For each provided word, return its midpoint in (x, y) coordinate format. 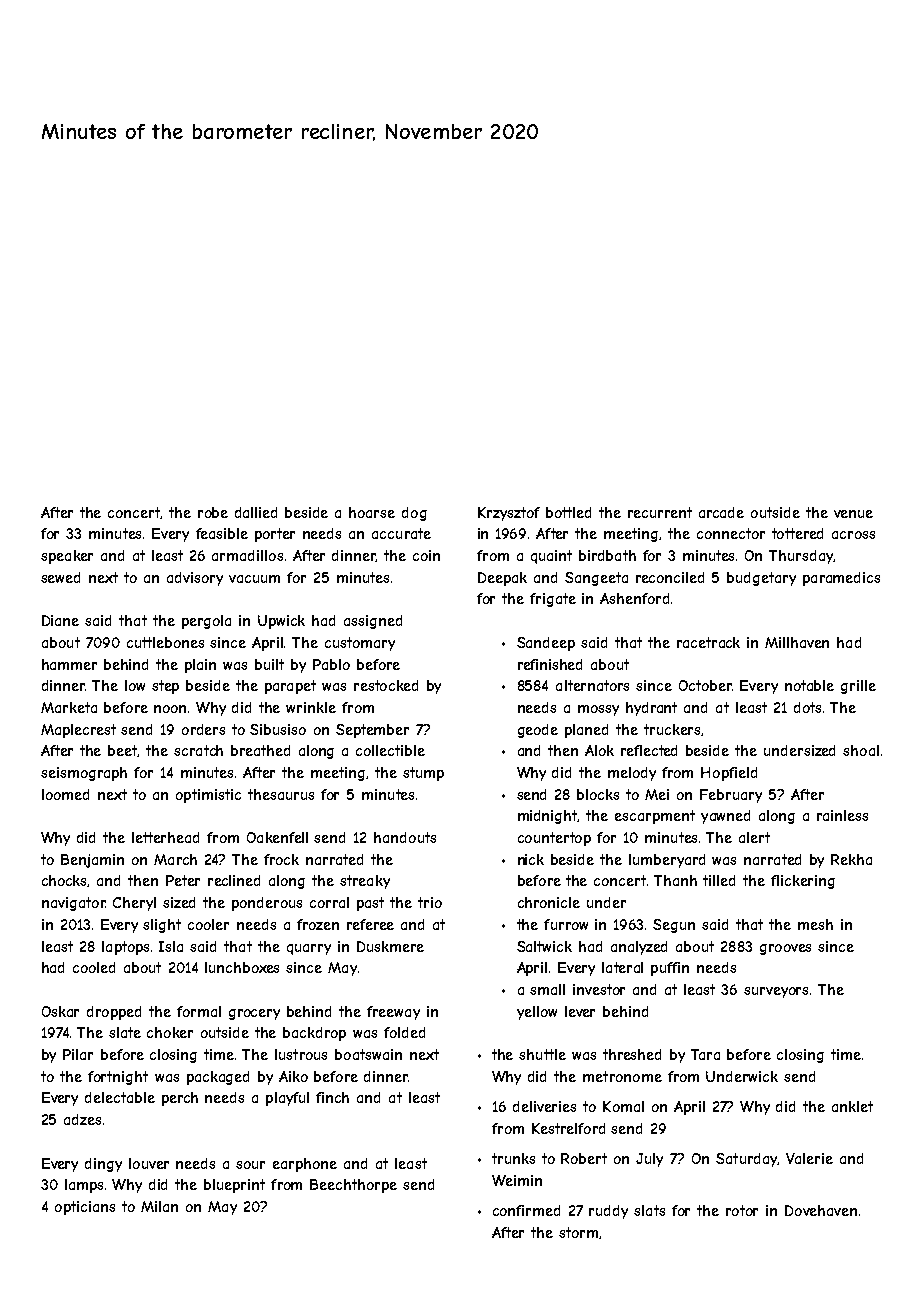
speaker (67, 557)
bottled (568, 512)
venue (853, 514)
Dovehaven (821, 1210)
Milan (159, 1206)
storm (578, 1232)
